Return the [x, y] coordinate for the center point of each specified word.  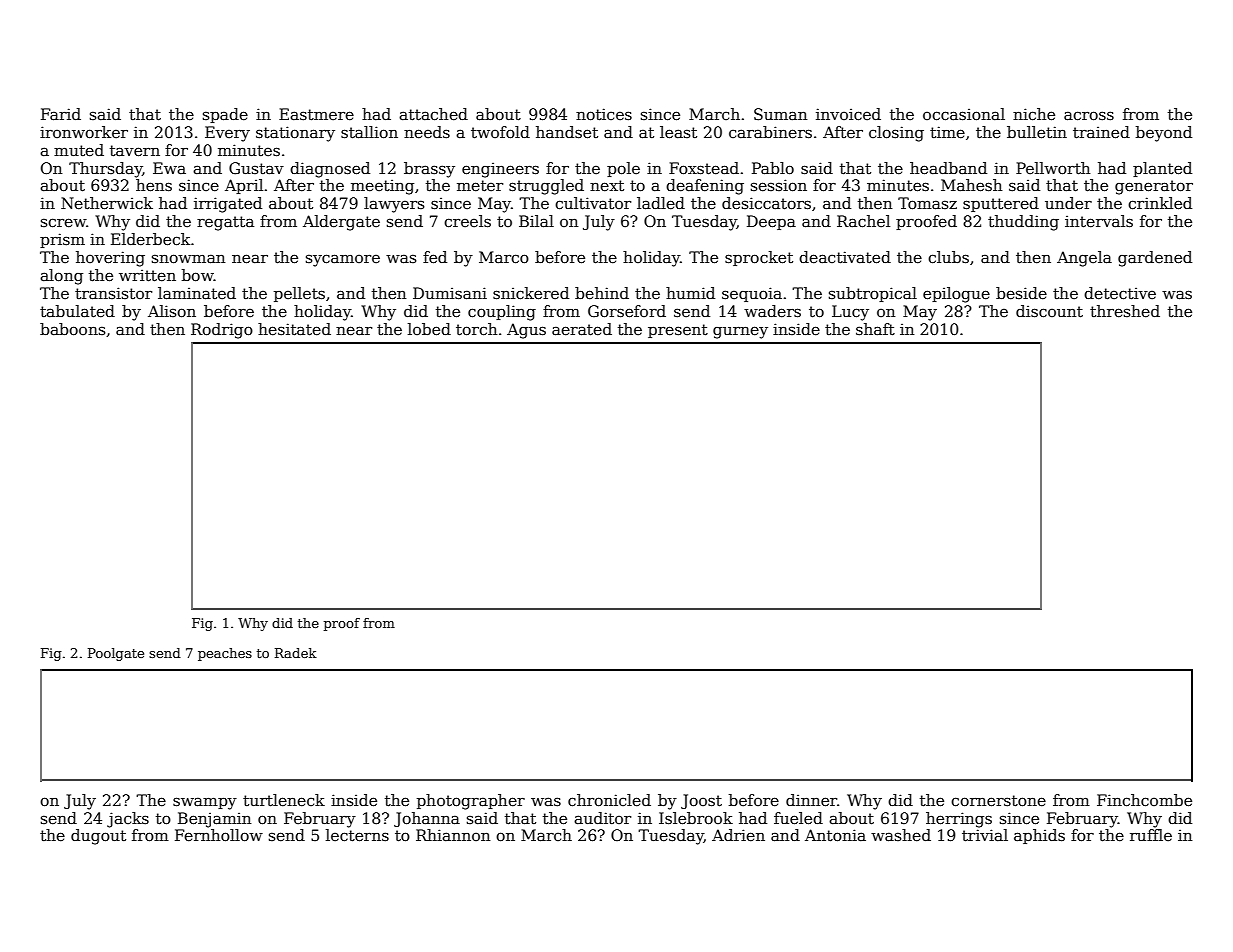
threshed [1125, 311]
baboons [73, 329]
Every [227, 134]
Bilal [536, 221]
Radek [296, 653]
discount [1049, 311]
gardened [1155, 259]
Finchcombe [1144, 800]
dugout [98, 837]
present [678, 331]
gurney [740, 332]
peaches [225, 654]
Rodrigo [222, 331]
